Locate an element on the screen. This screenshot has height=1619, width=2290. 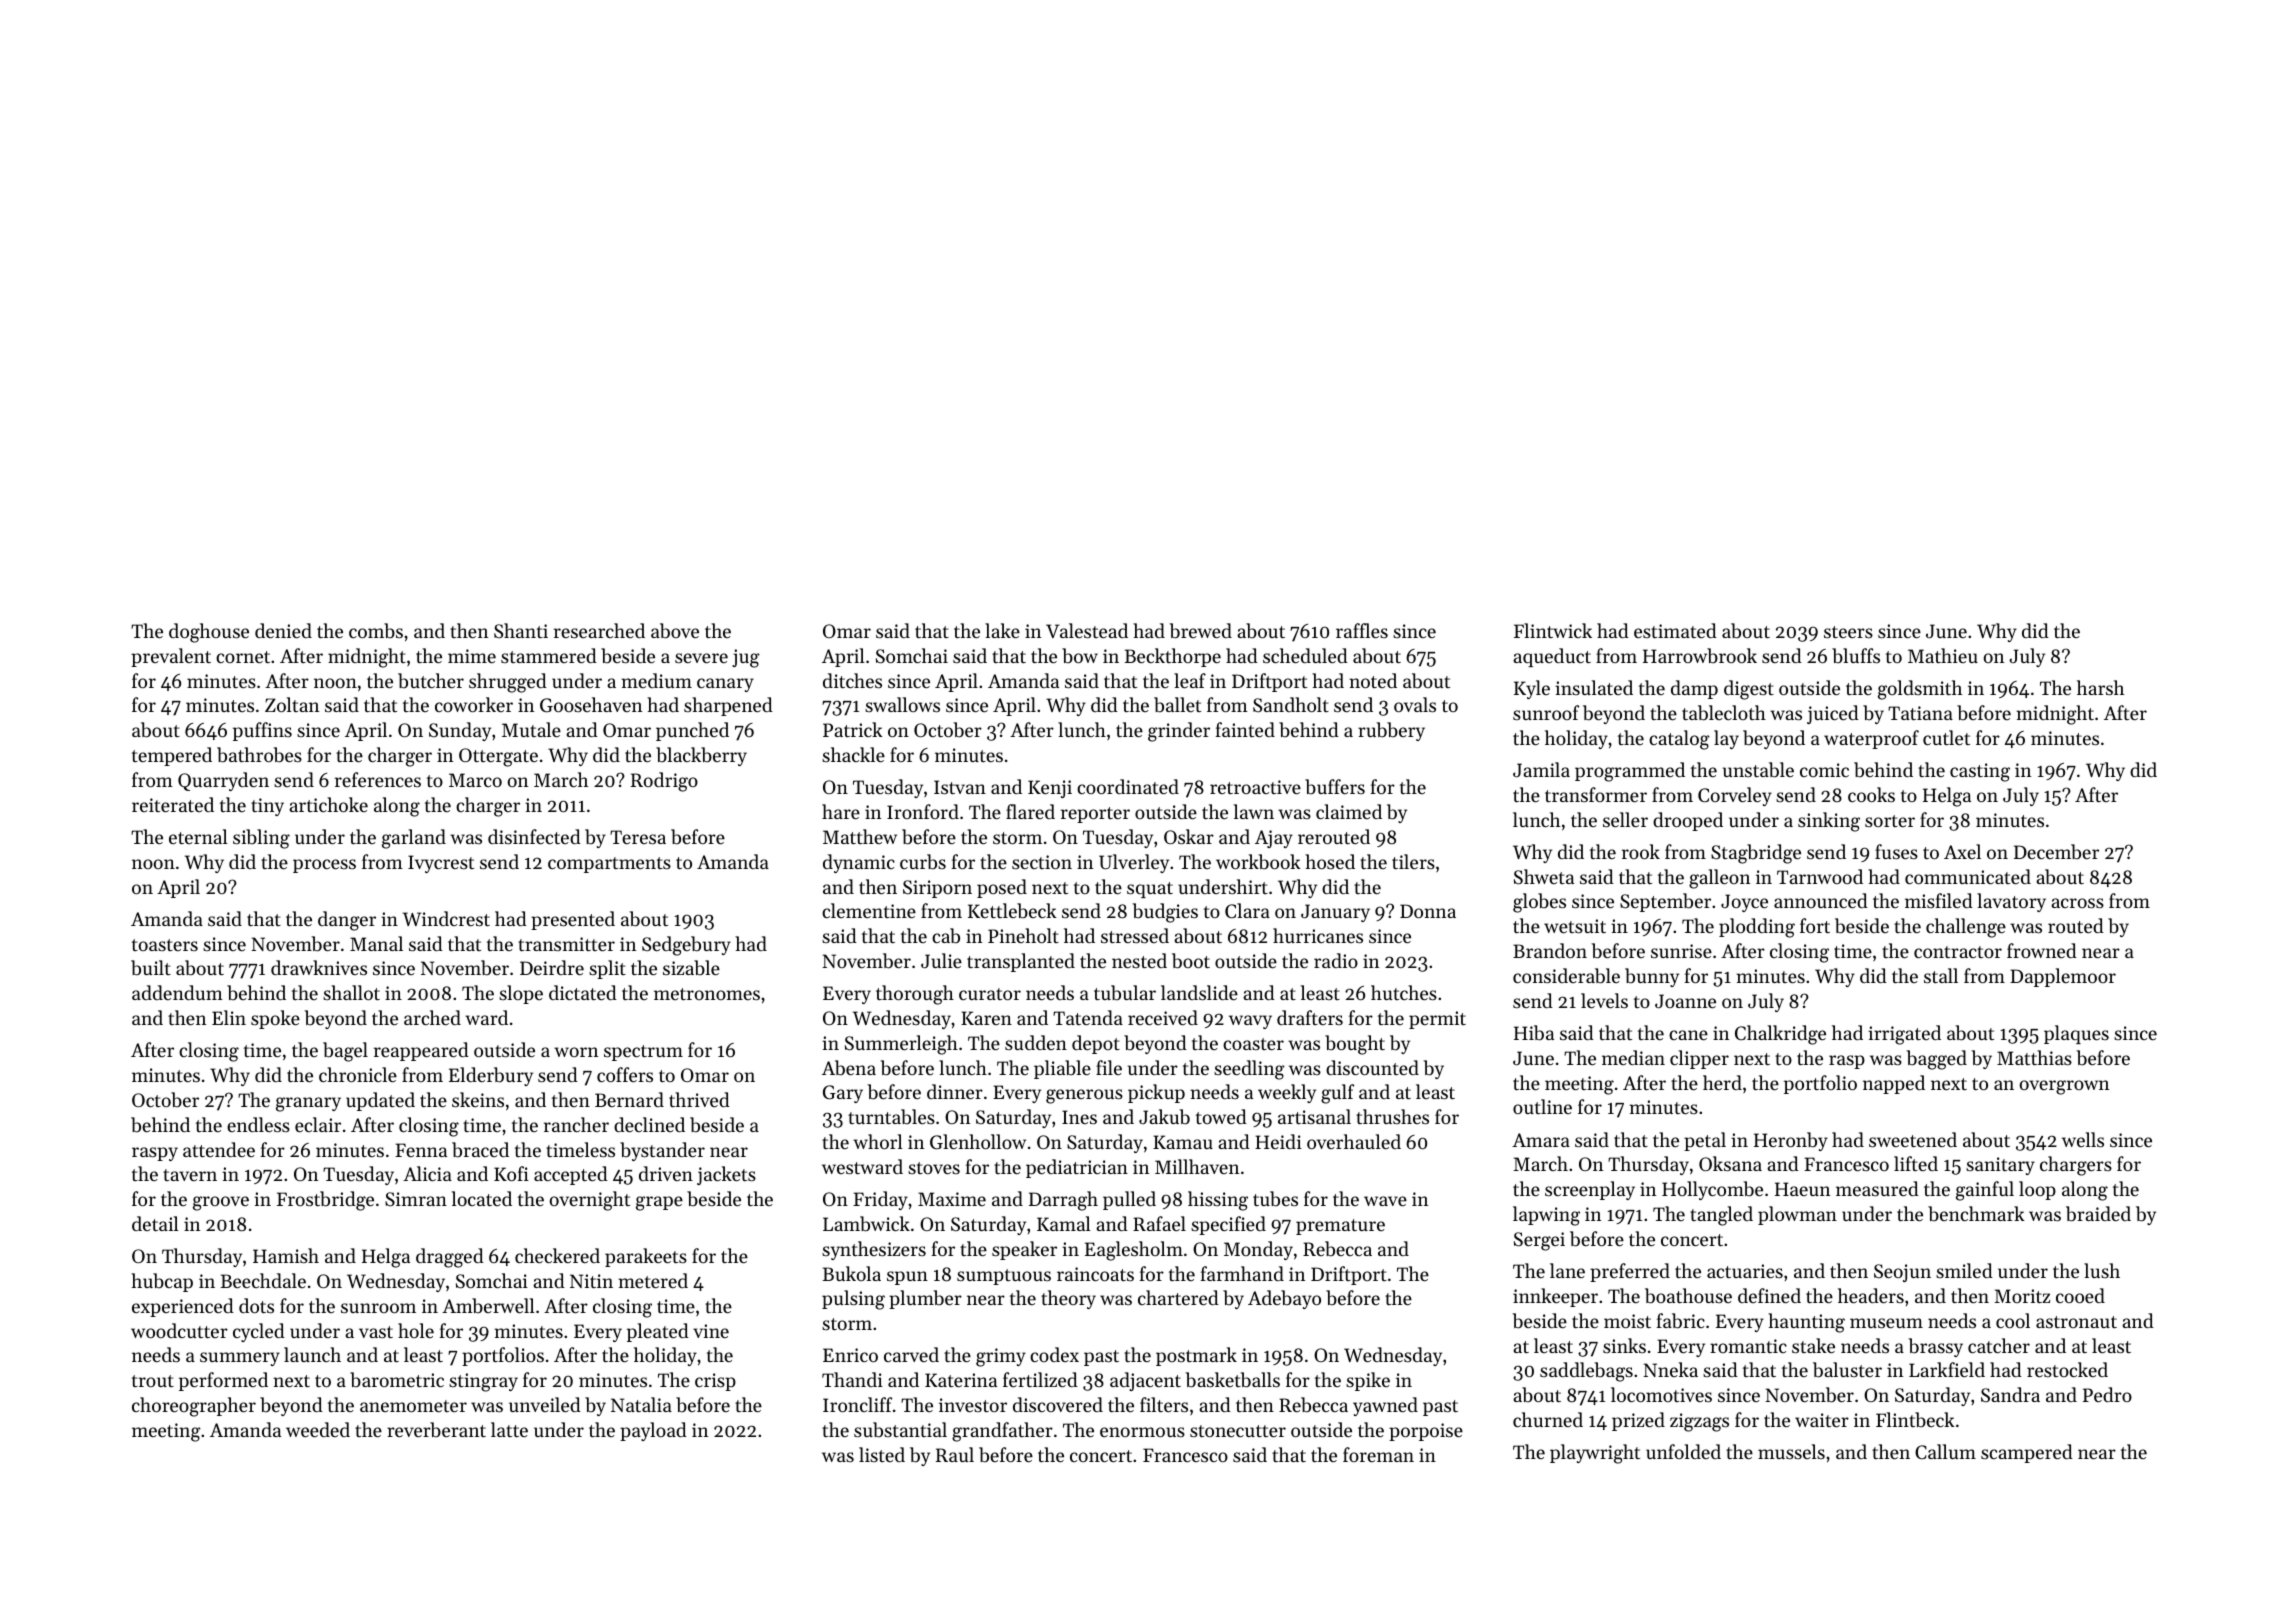
barometric is located at coordinates (397, 1379).
